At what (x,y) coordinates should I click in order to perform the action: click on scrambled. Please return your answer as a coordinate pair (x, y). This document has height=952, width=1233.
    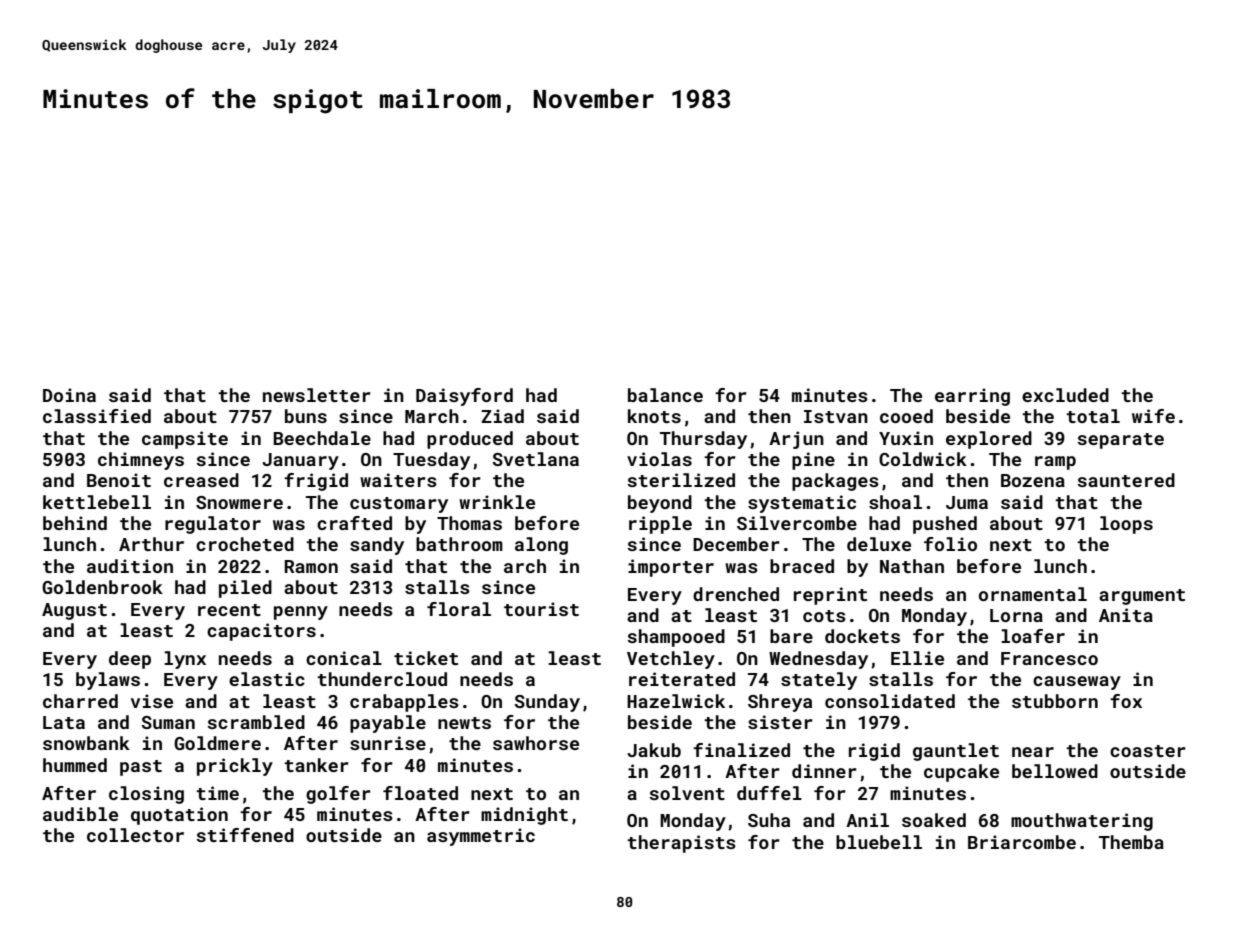
    Looking at the image, I should click on (256, 722).
